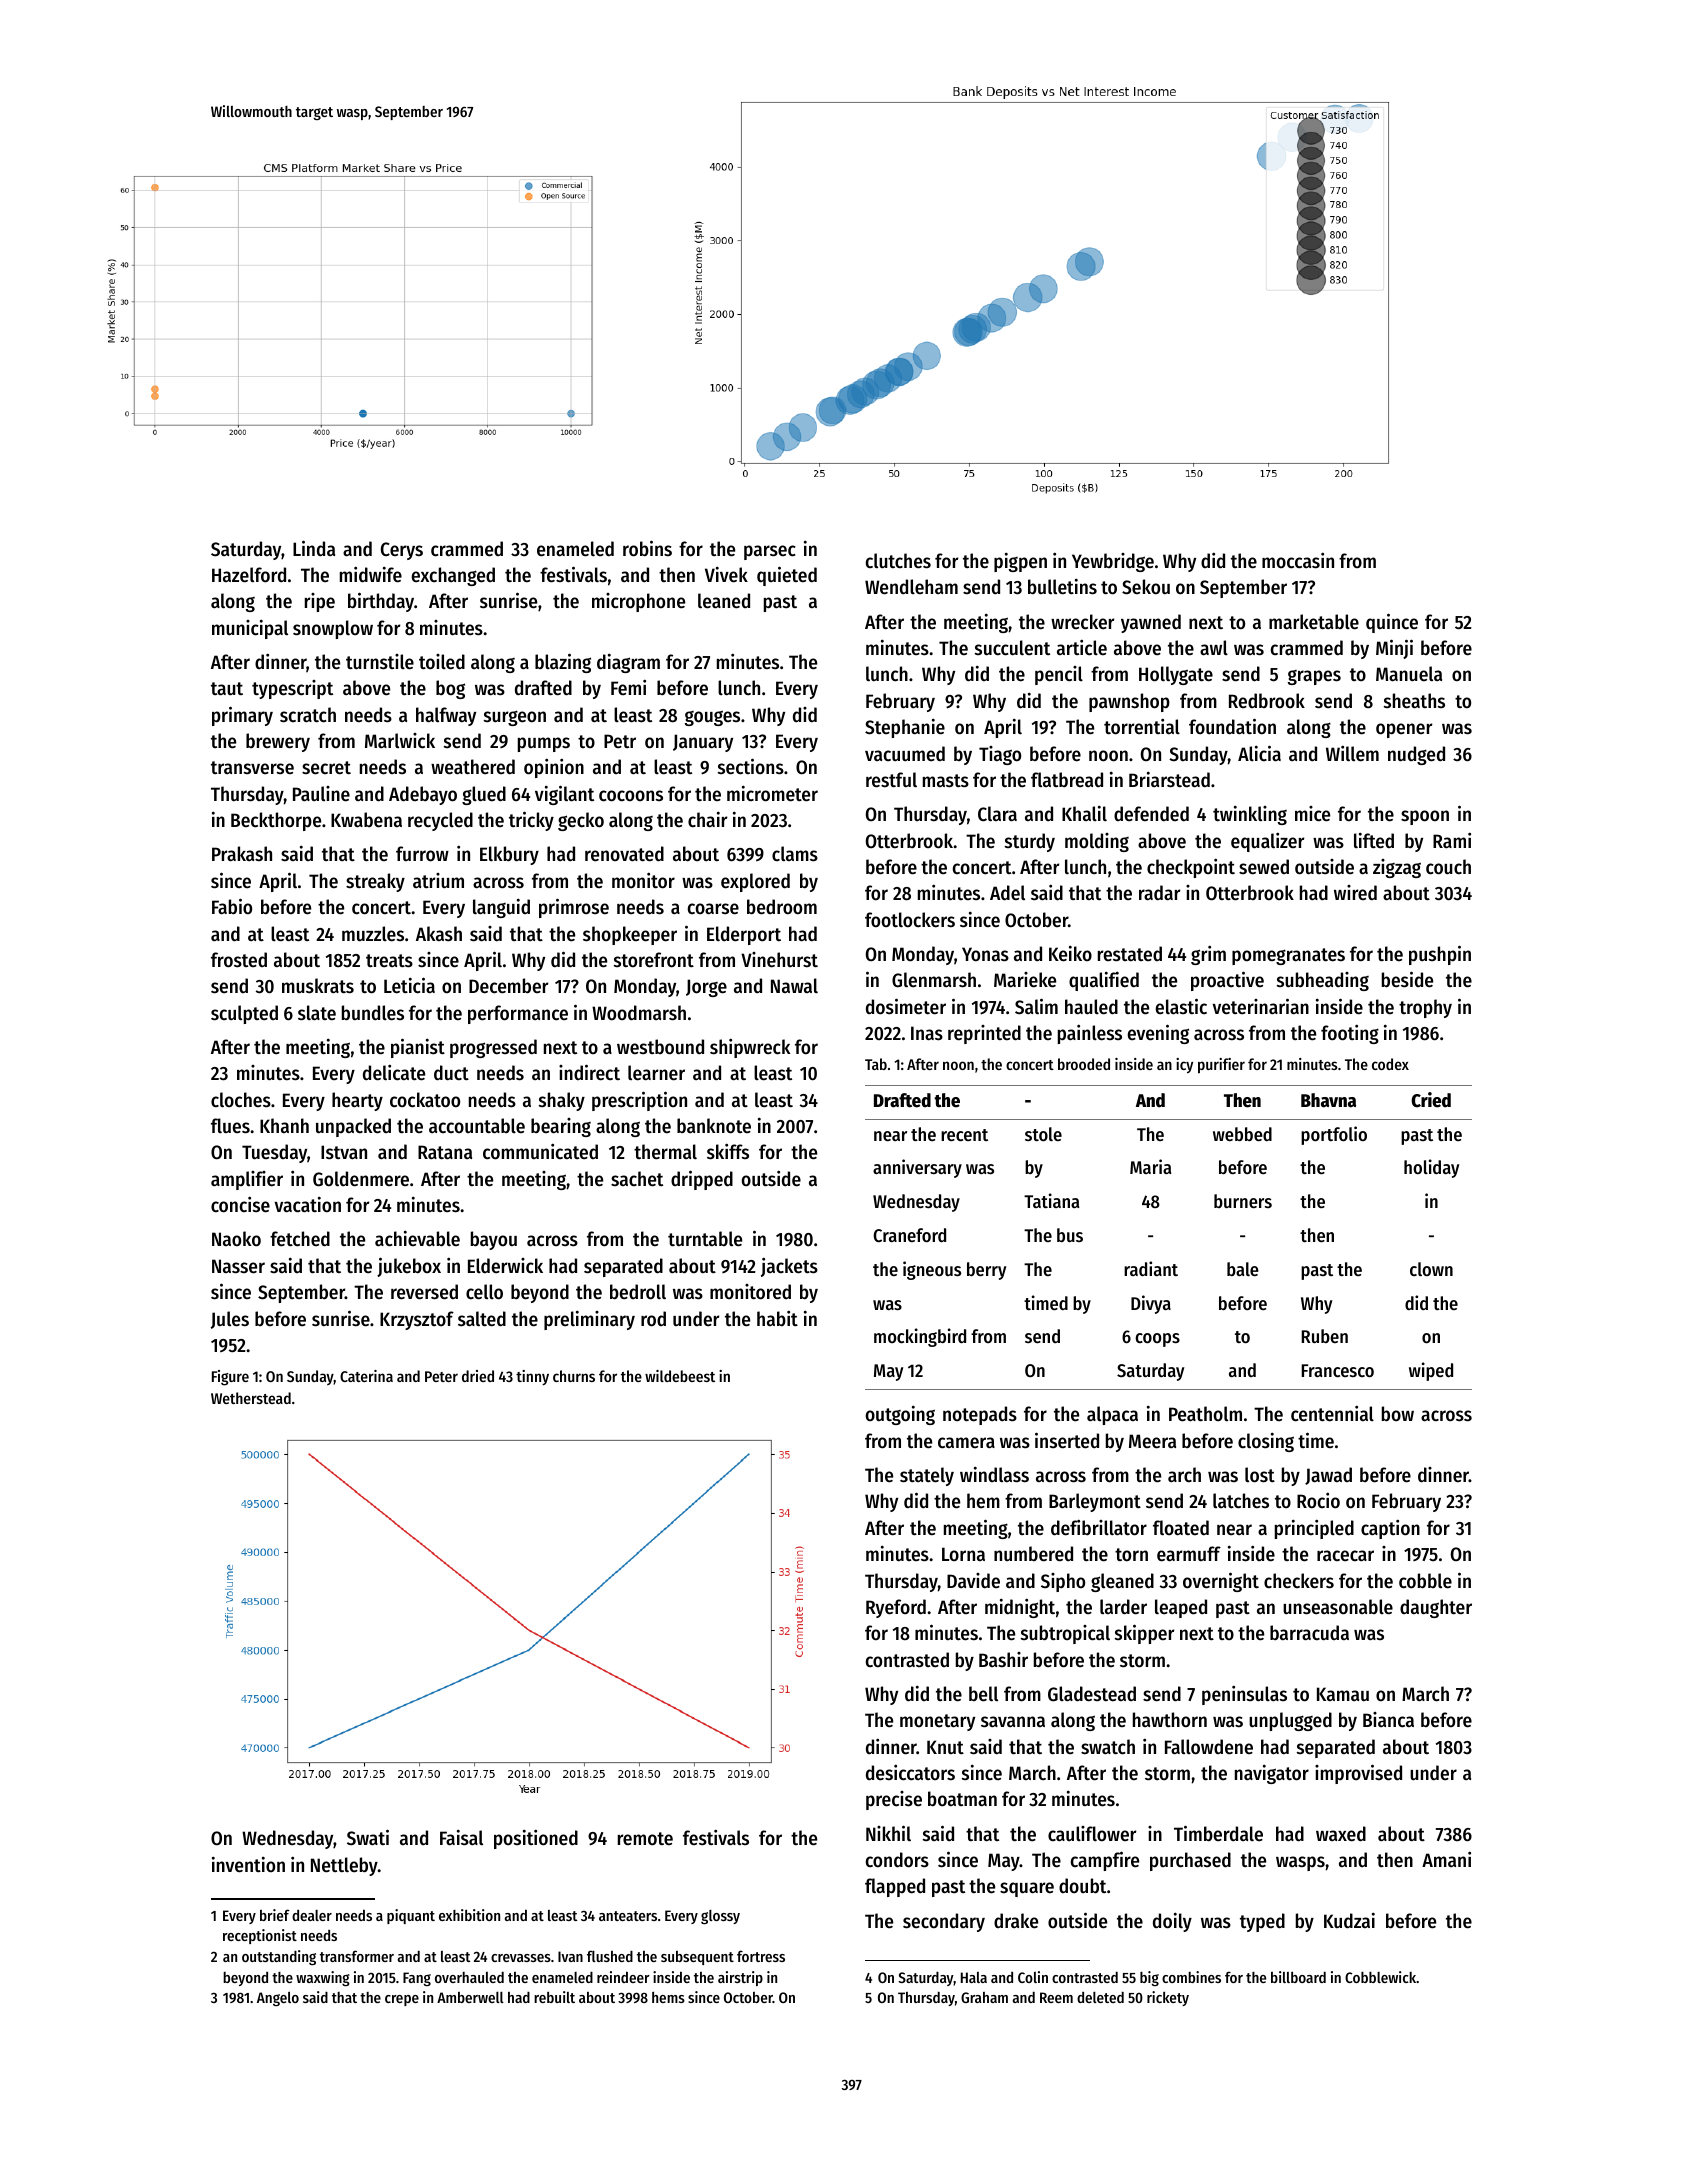 The height and width of the document is (2178, 1683). Describe the element at coordinates (898, 561) in the document. I see `clutches` at that location.
